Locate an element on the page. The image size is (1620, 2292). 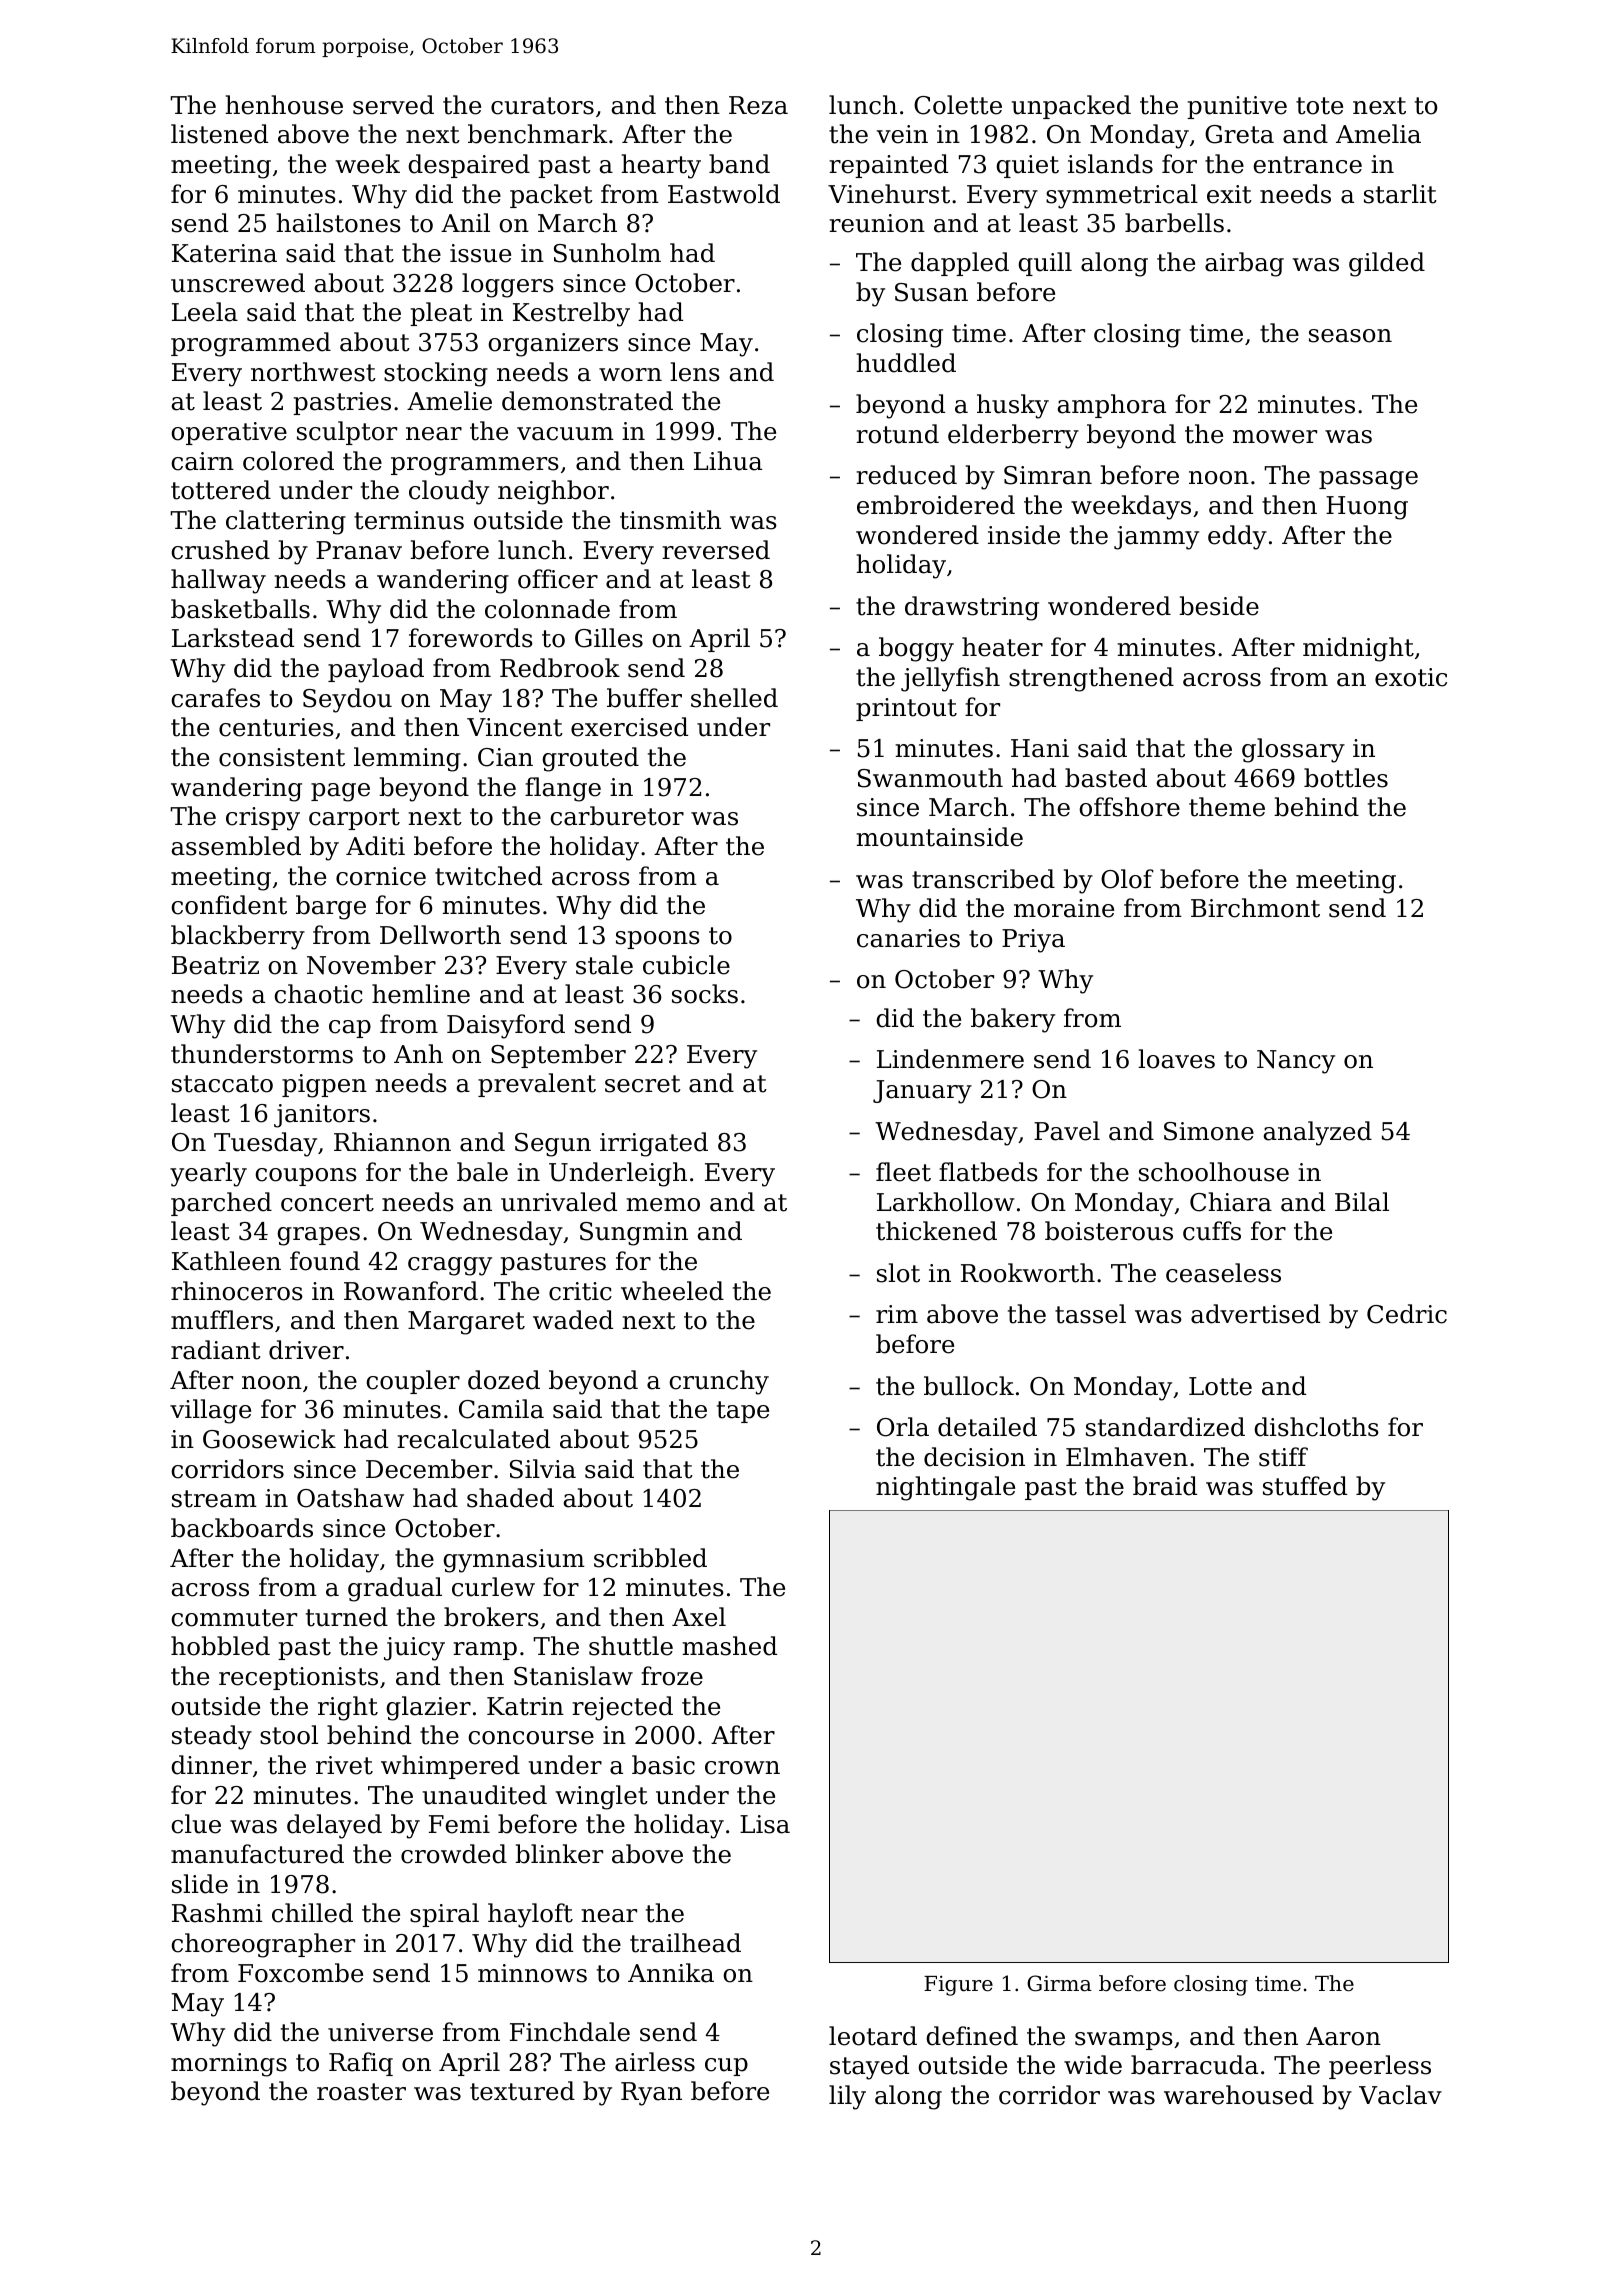
pleat is located at coordinates (441, 314).
